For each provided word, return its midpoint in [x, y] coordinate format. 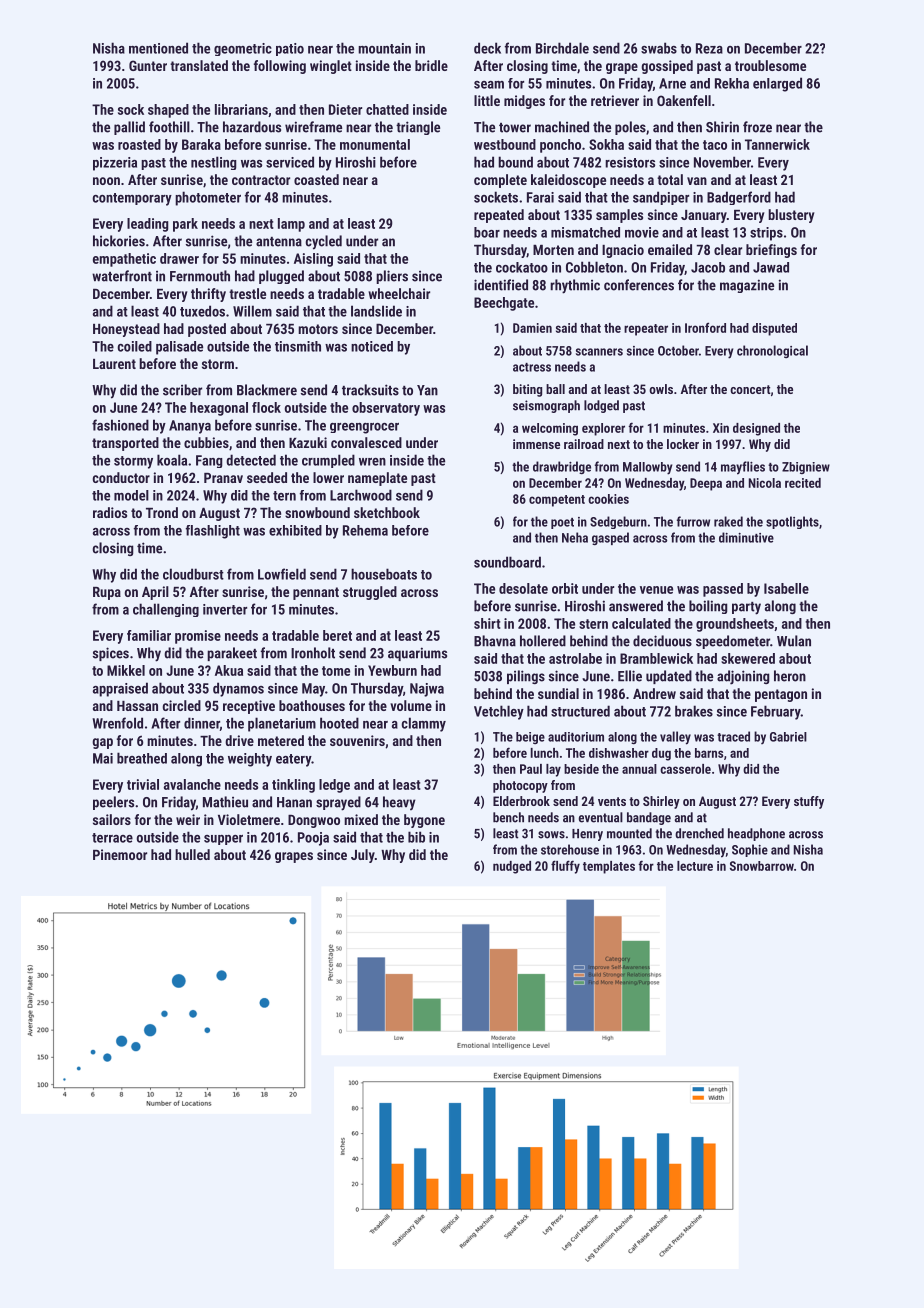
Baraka [201, 144]
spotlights [792, 522]
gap [102, 743]
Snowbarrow [762, 866]
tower [515, 128]
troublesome [770, 65]
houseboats [384, 574]
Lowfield [282, 574]
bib [416, 837]
